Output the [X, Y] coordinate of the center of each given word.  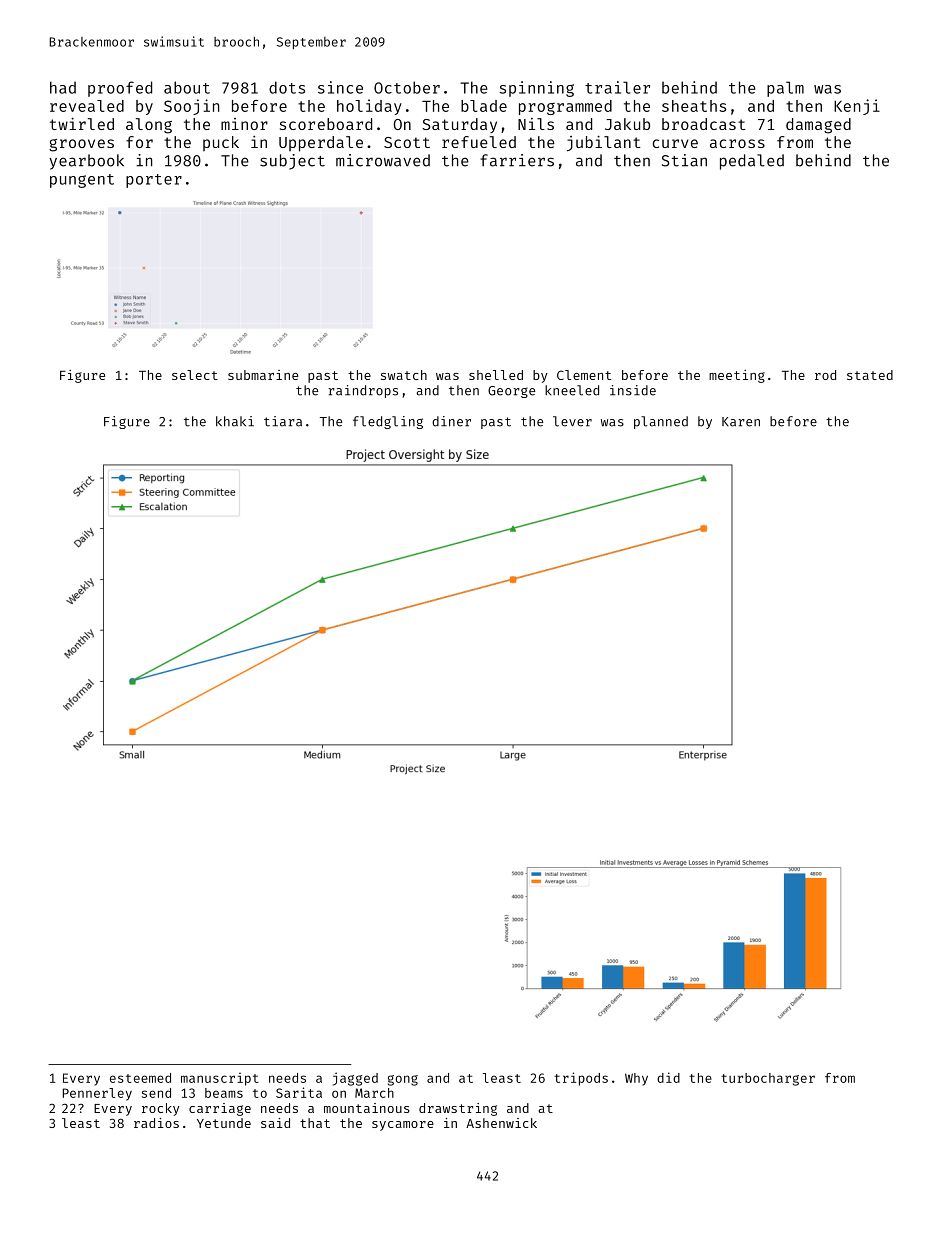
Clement [584, 375]
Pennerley [97, 1094]
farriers [517, 160]
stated [870, 375]
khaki [235, 421]
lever [572, 421]
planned [661, 422]
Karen [741, 422]
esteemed [140, 1078]
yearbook [86, 162]
